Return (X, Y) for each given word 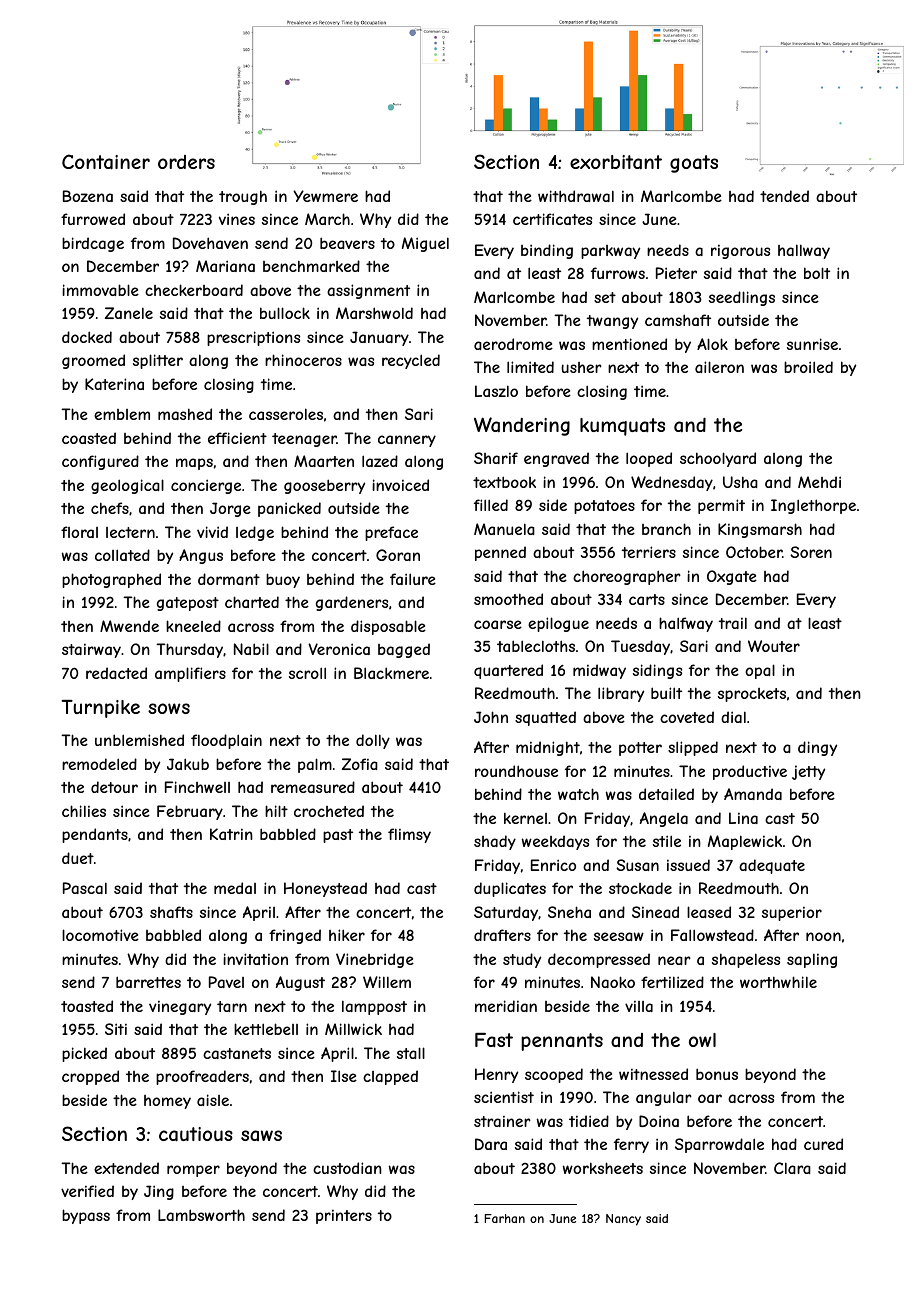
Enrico (553, 865)
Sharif (496, 458)
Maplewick (745, 842)
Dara (491, 1144)
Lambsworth (201, 1215)
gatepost (188, 604)
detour (114, 787)
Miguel (425, 244)
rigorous (740, 252)
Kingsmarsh (760, 530)
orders (186, 162)
